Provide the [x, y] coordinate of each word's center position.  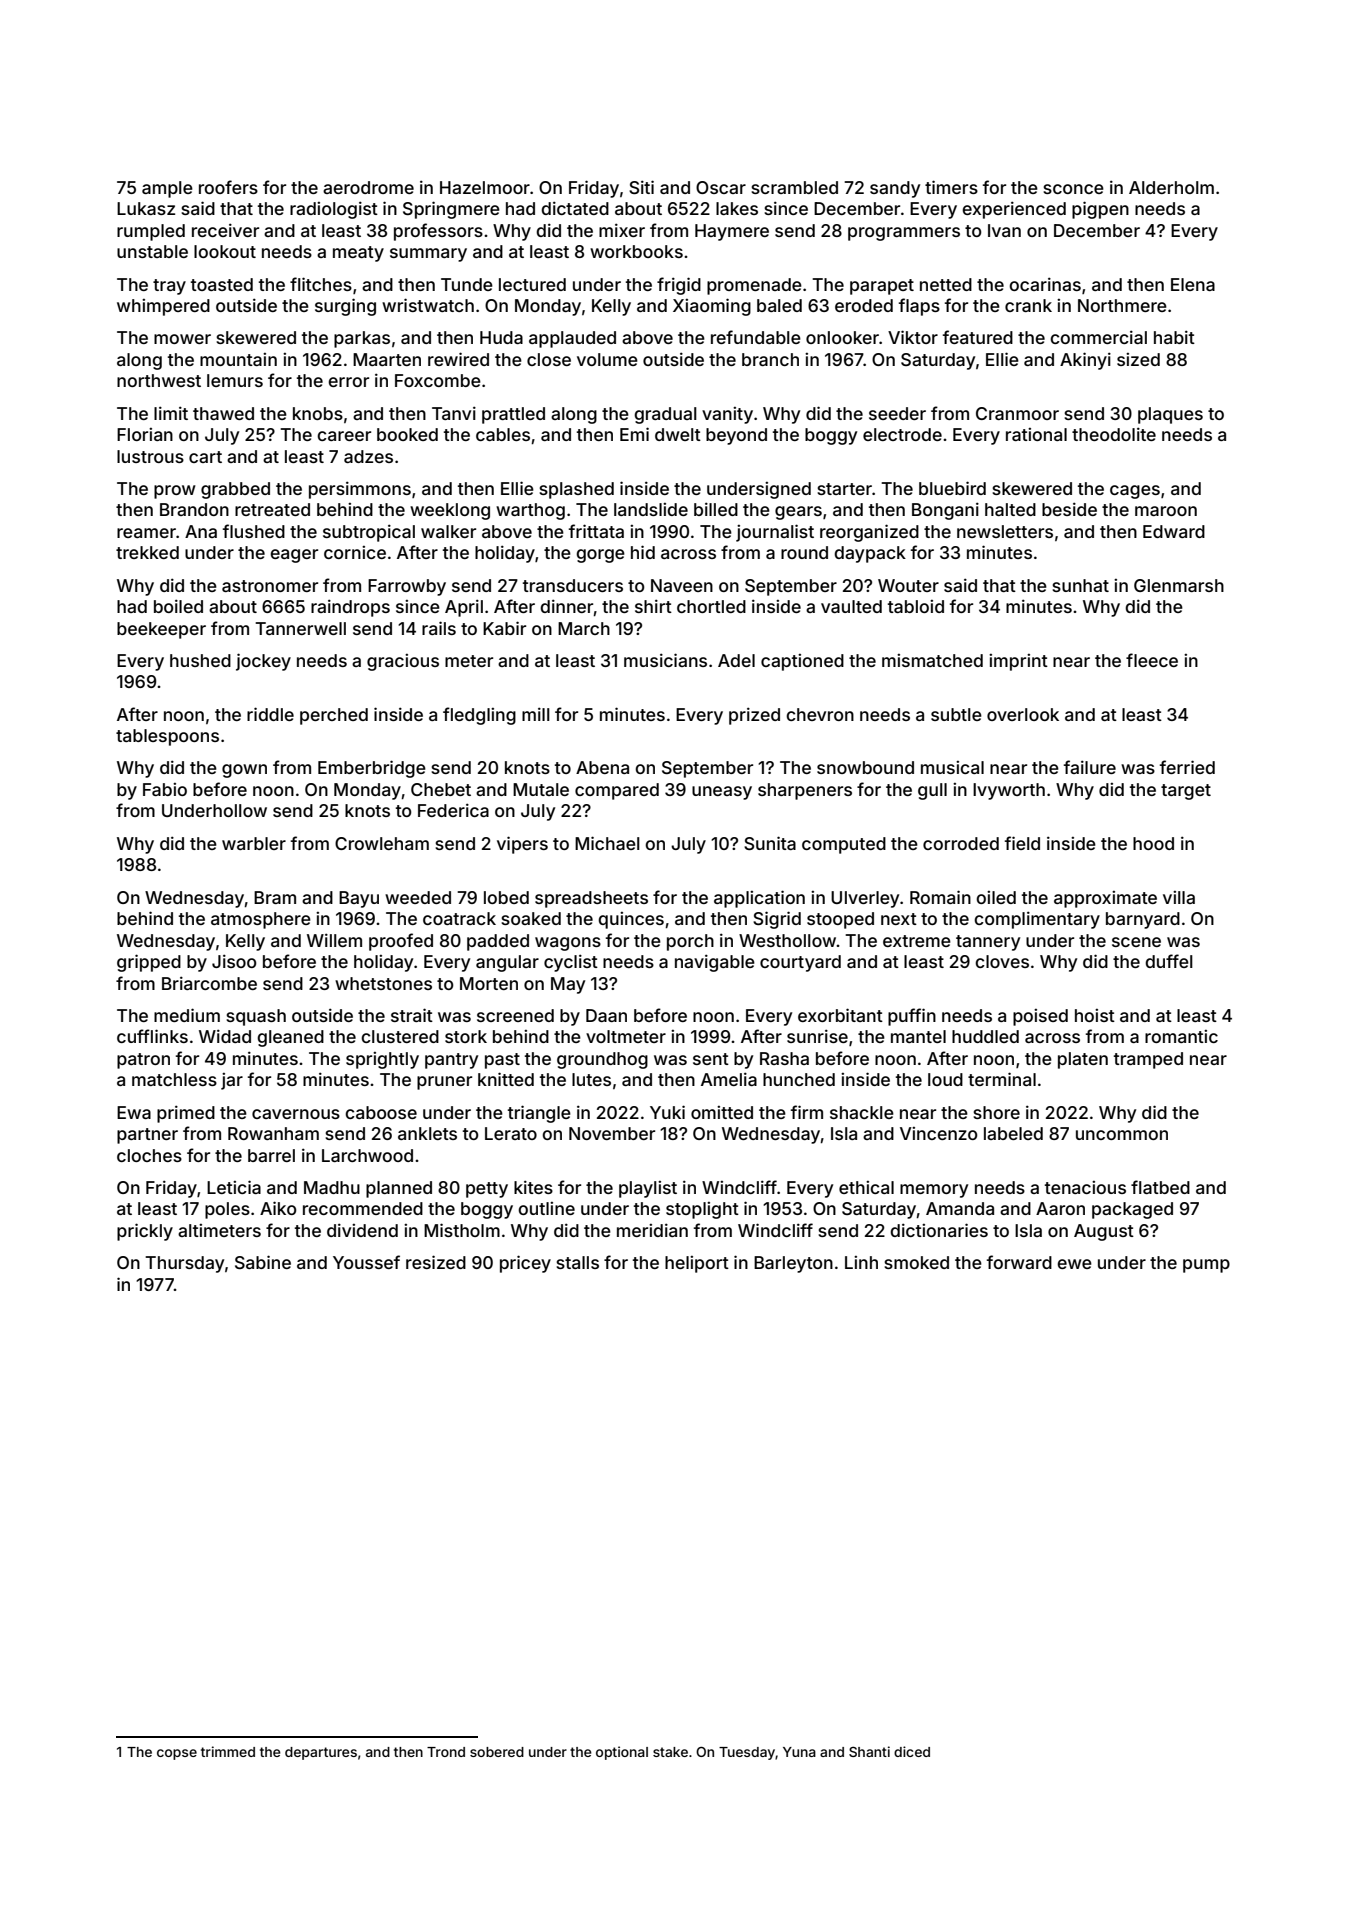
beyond [736, 436]
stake [670, 1752]
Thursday [184, 1264]
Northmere [1122, 305]
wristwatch [428, 305]
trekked [147, 552]
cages [1135, 492]
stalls [577, 1262]
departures [321, 1753]
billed [716, 509]
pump [1206, 1266]
